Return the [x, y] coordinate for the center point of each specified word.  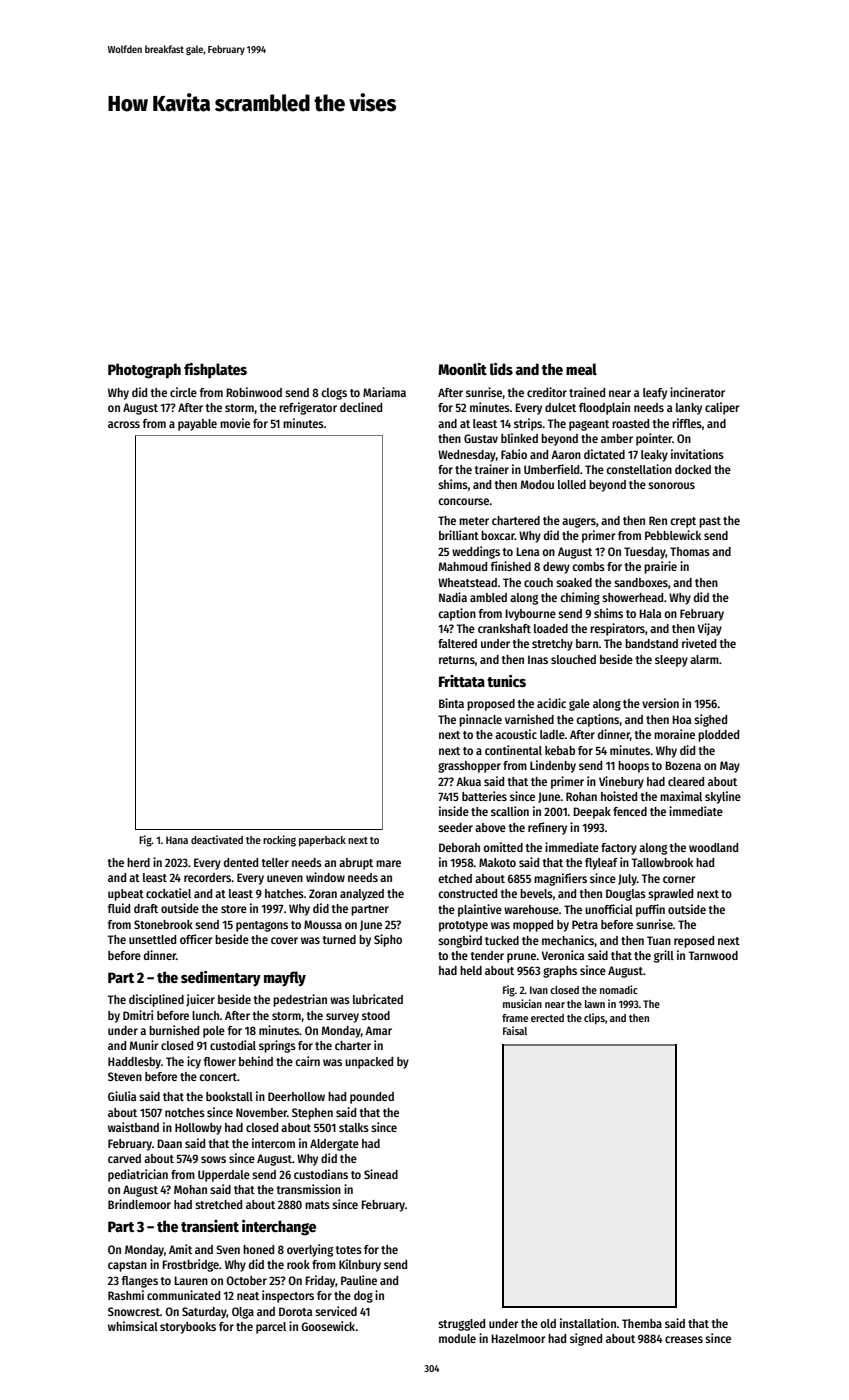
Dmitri [138, 1015]
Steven [125, 1076]
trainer [492, 469]
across [124, 424]
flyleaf [601, 864]
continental [513, 750]
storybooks [188, 1328]
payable [197, 425]
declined [361, 407]
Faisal [515, 1030]
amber [617, 438]
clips [594, 1019]
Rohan [581, 796]
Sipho [388, 940]
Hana [177, 840]
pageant [589, 425]
